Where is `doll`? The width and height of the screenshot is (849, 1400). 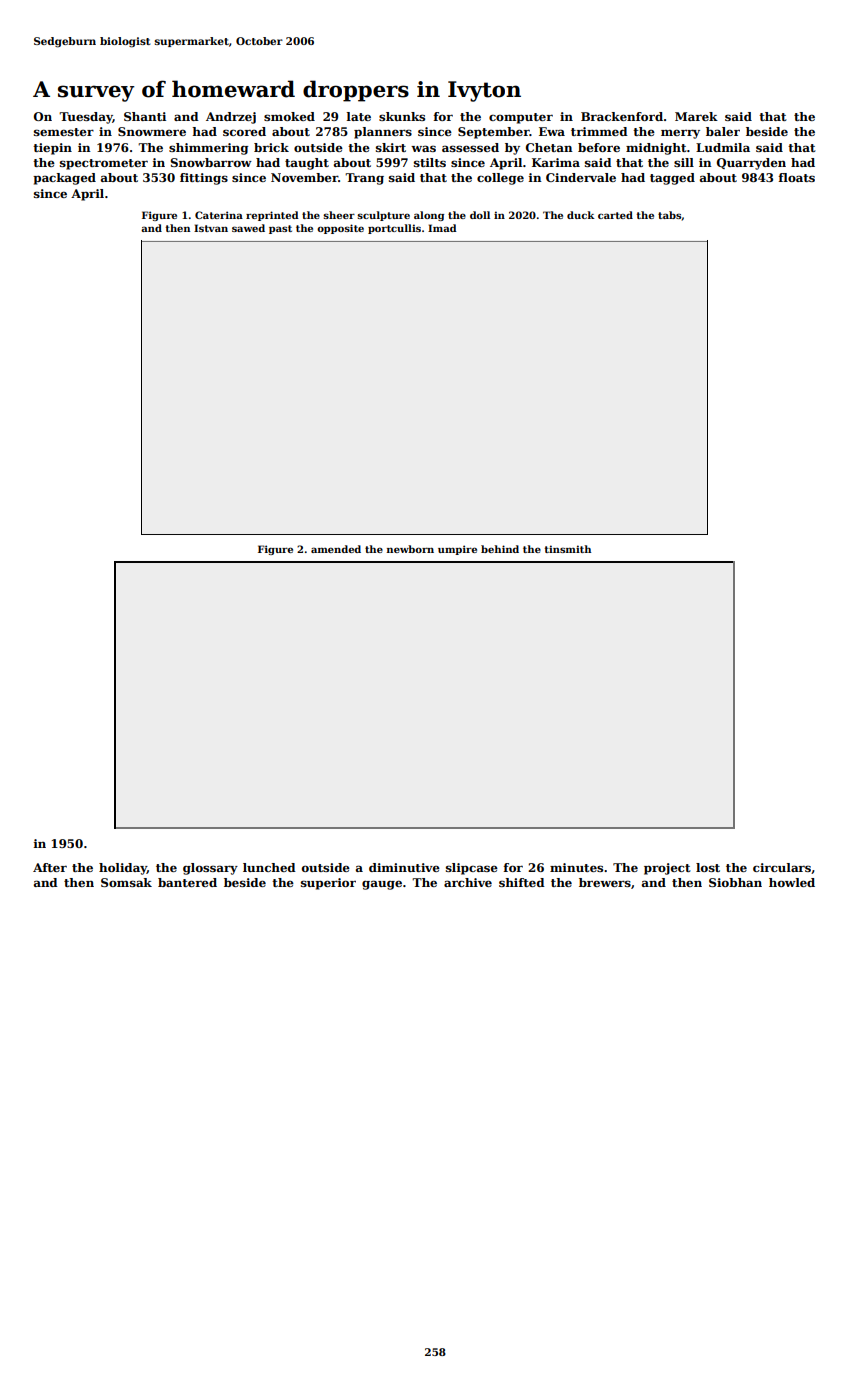
doll is located at coordinates (480, 215).
